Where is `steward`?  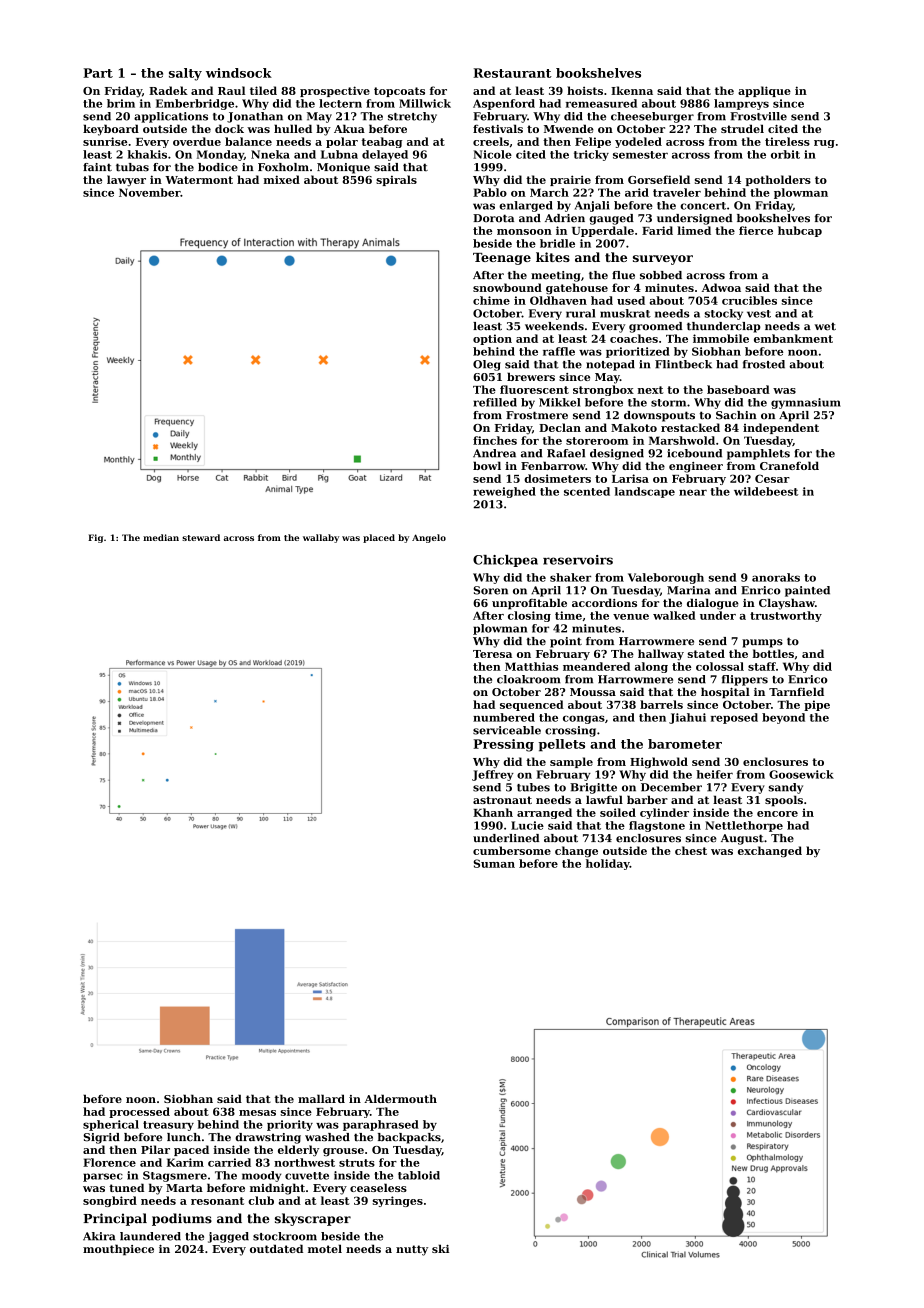 steward is located at coordinates (201, 537).
